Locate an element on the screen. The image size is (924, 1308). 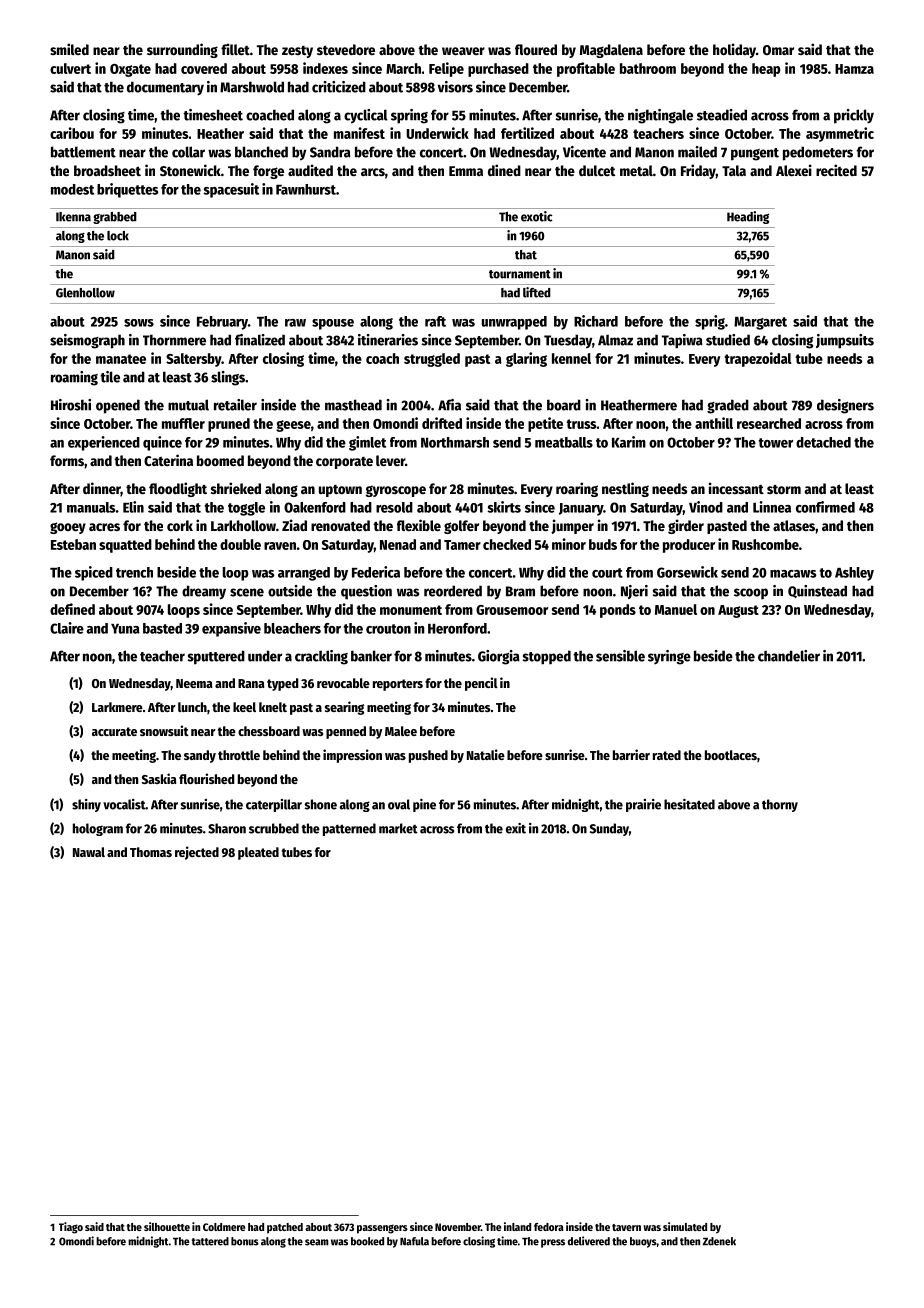
Zdenek is located at coordinates (719, 1241).
